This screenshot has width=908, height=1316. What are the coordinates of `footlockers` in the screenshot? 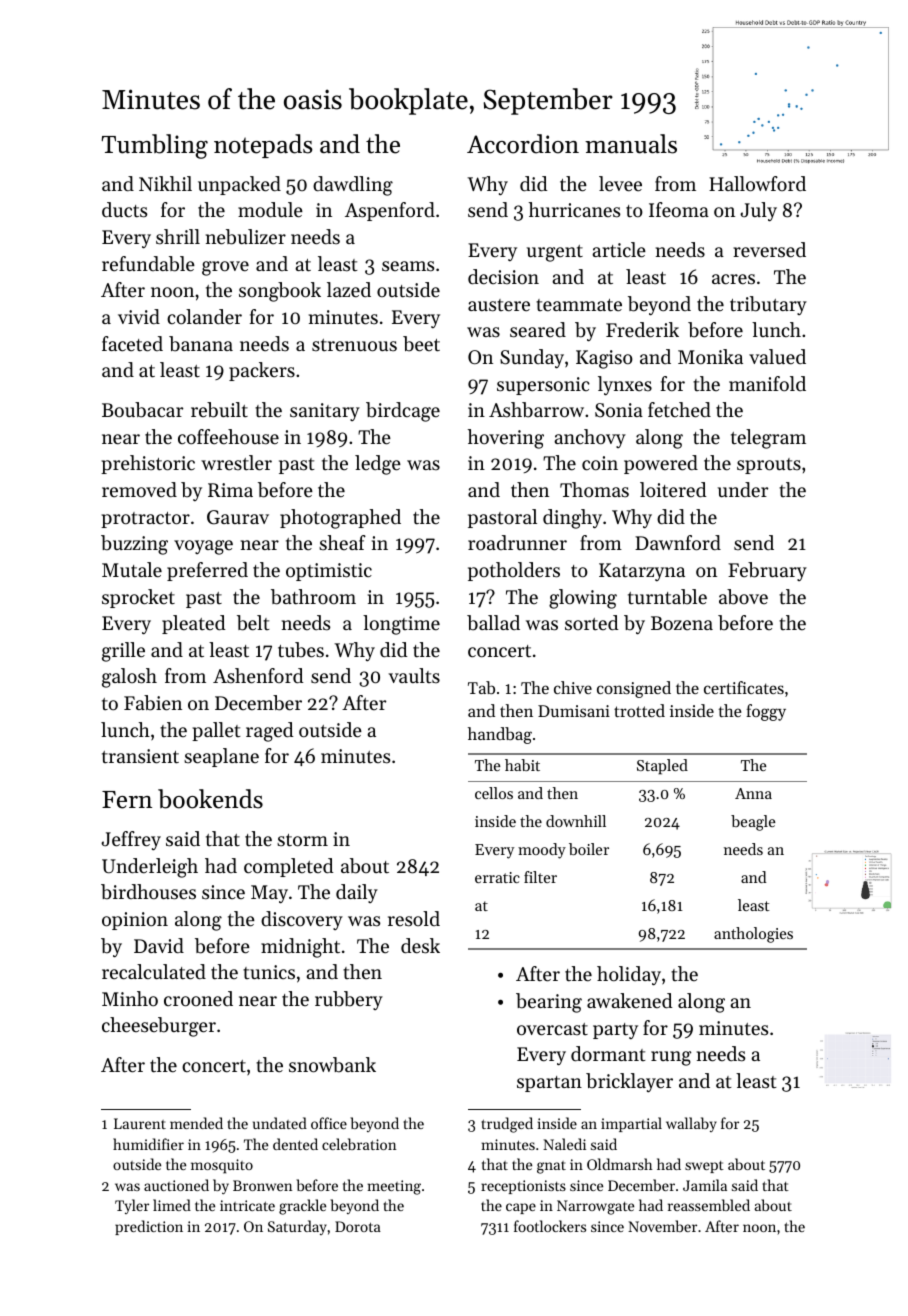 It's located at (550, 1226).
